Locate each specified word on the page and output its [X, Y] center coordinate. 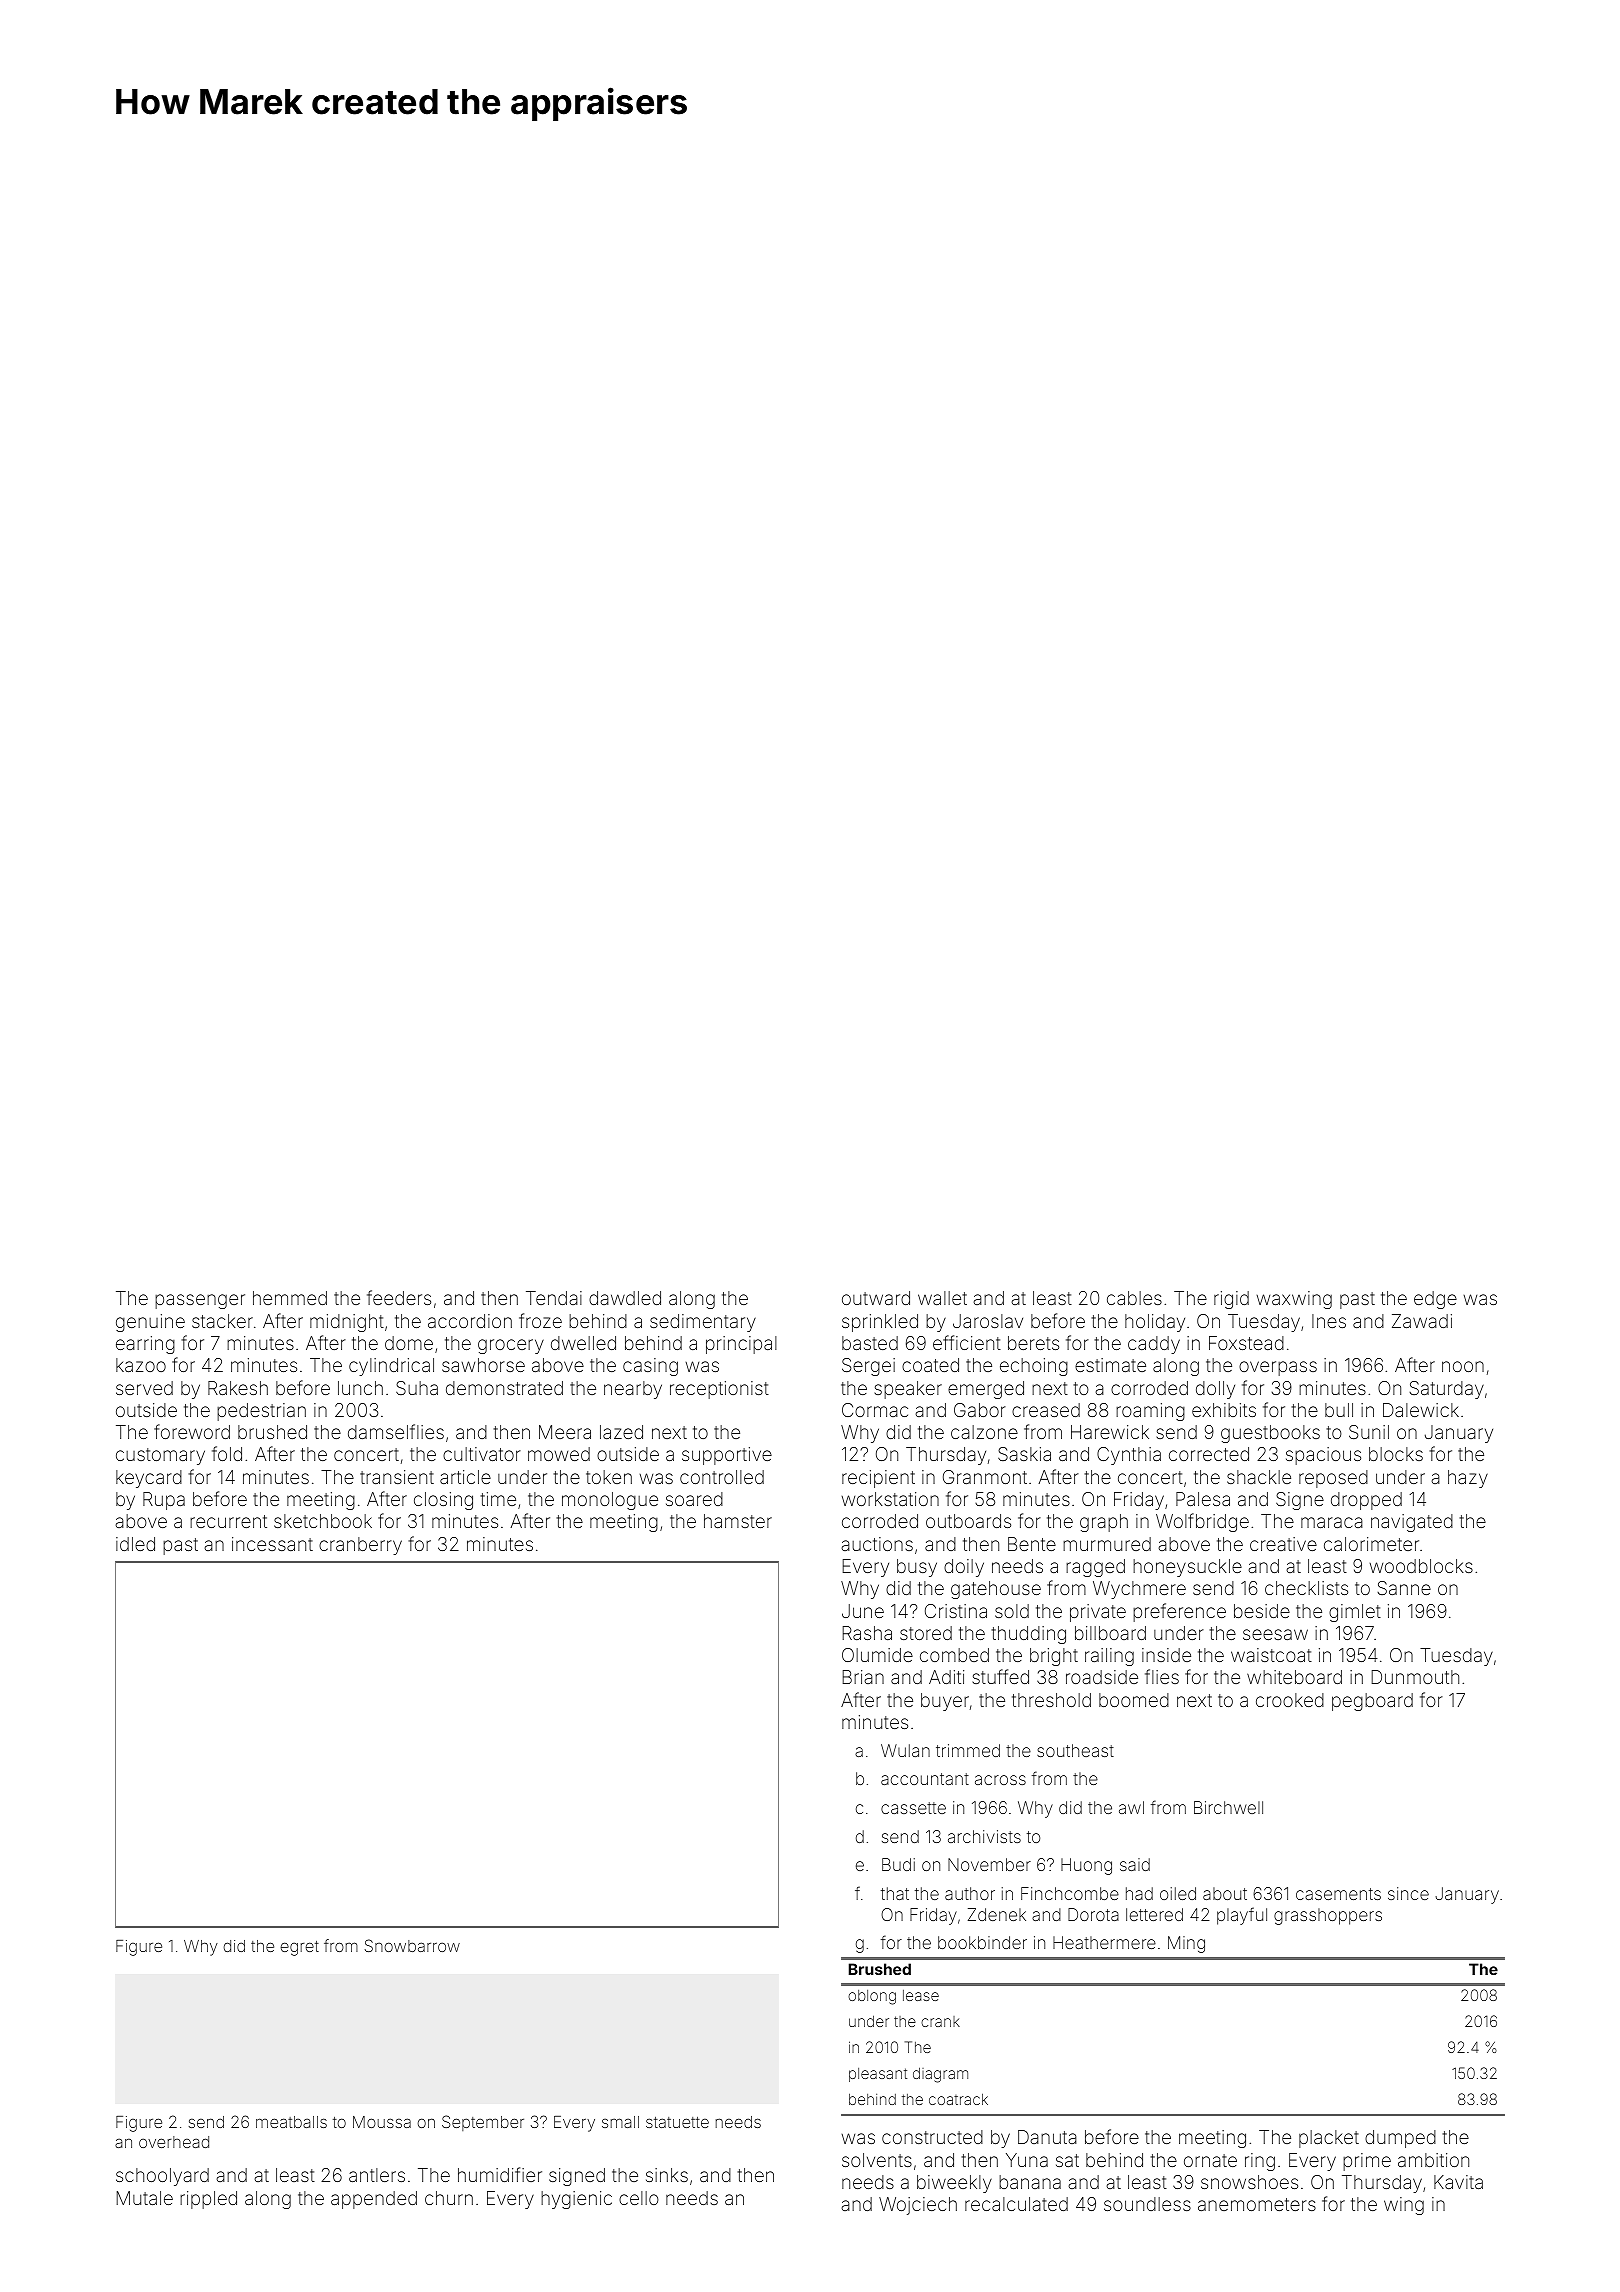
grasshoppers [1328, 1916]
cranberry [360, 1546]
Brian [863, 1677]
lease [921, 1995]
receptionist [719, 1390]
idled [135, 1544]
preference [1179, 1612]
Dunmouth [1415, 1677]
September [483, 2123]
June [863, 1611]
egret [299, 1948]
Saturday [1447, 1390]
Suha [417, 1388]
